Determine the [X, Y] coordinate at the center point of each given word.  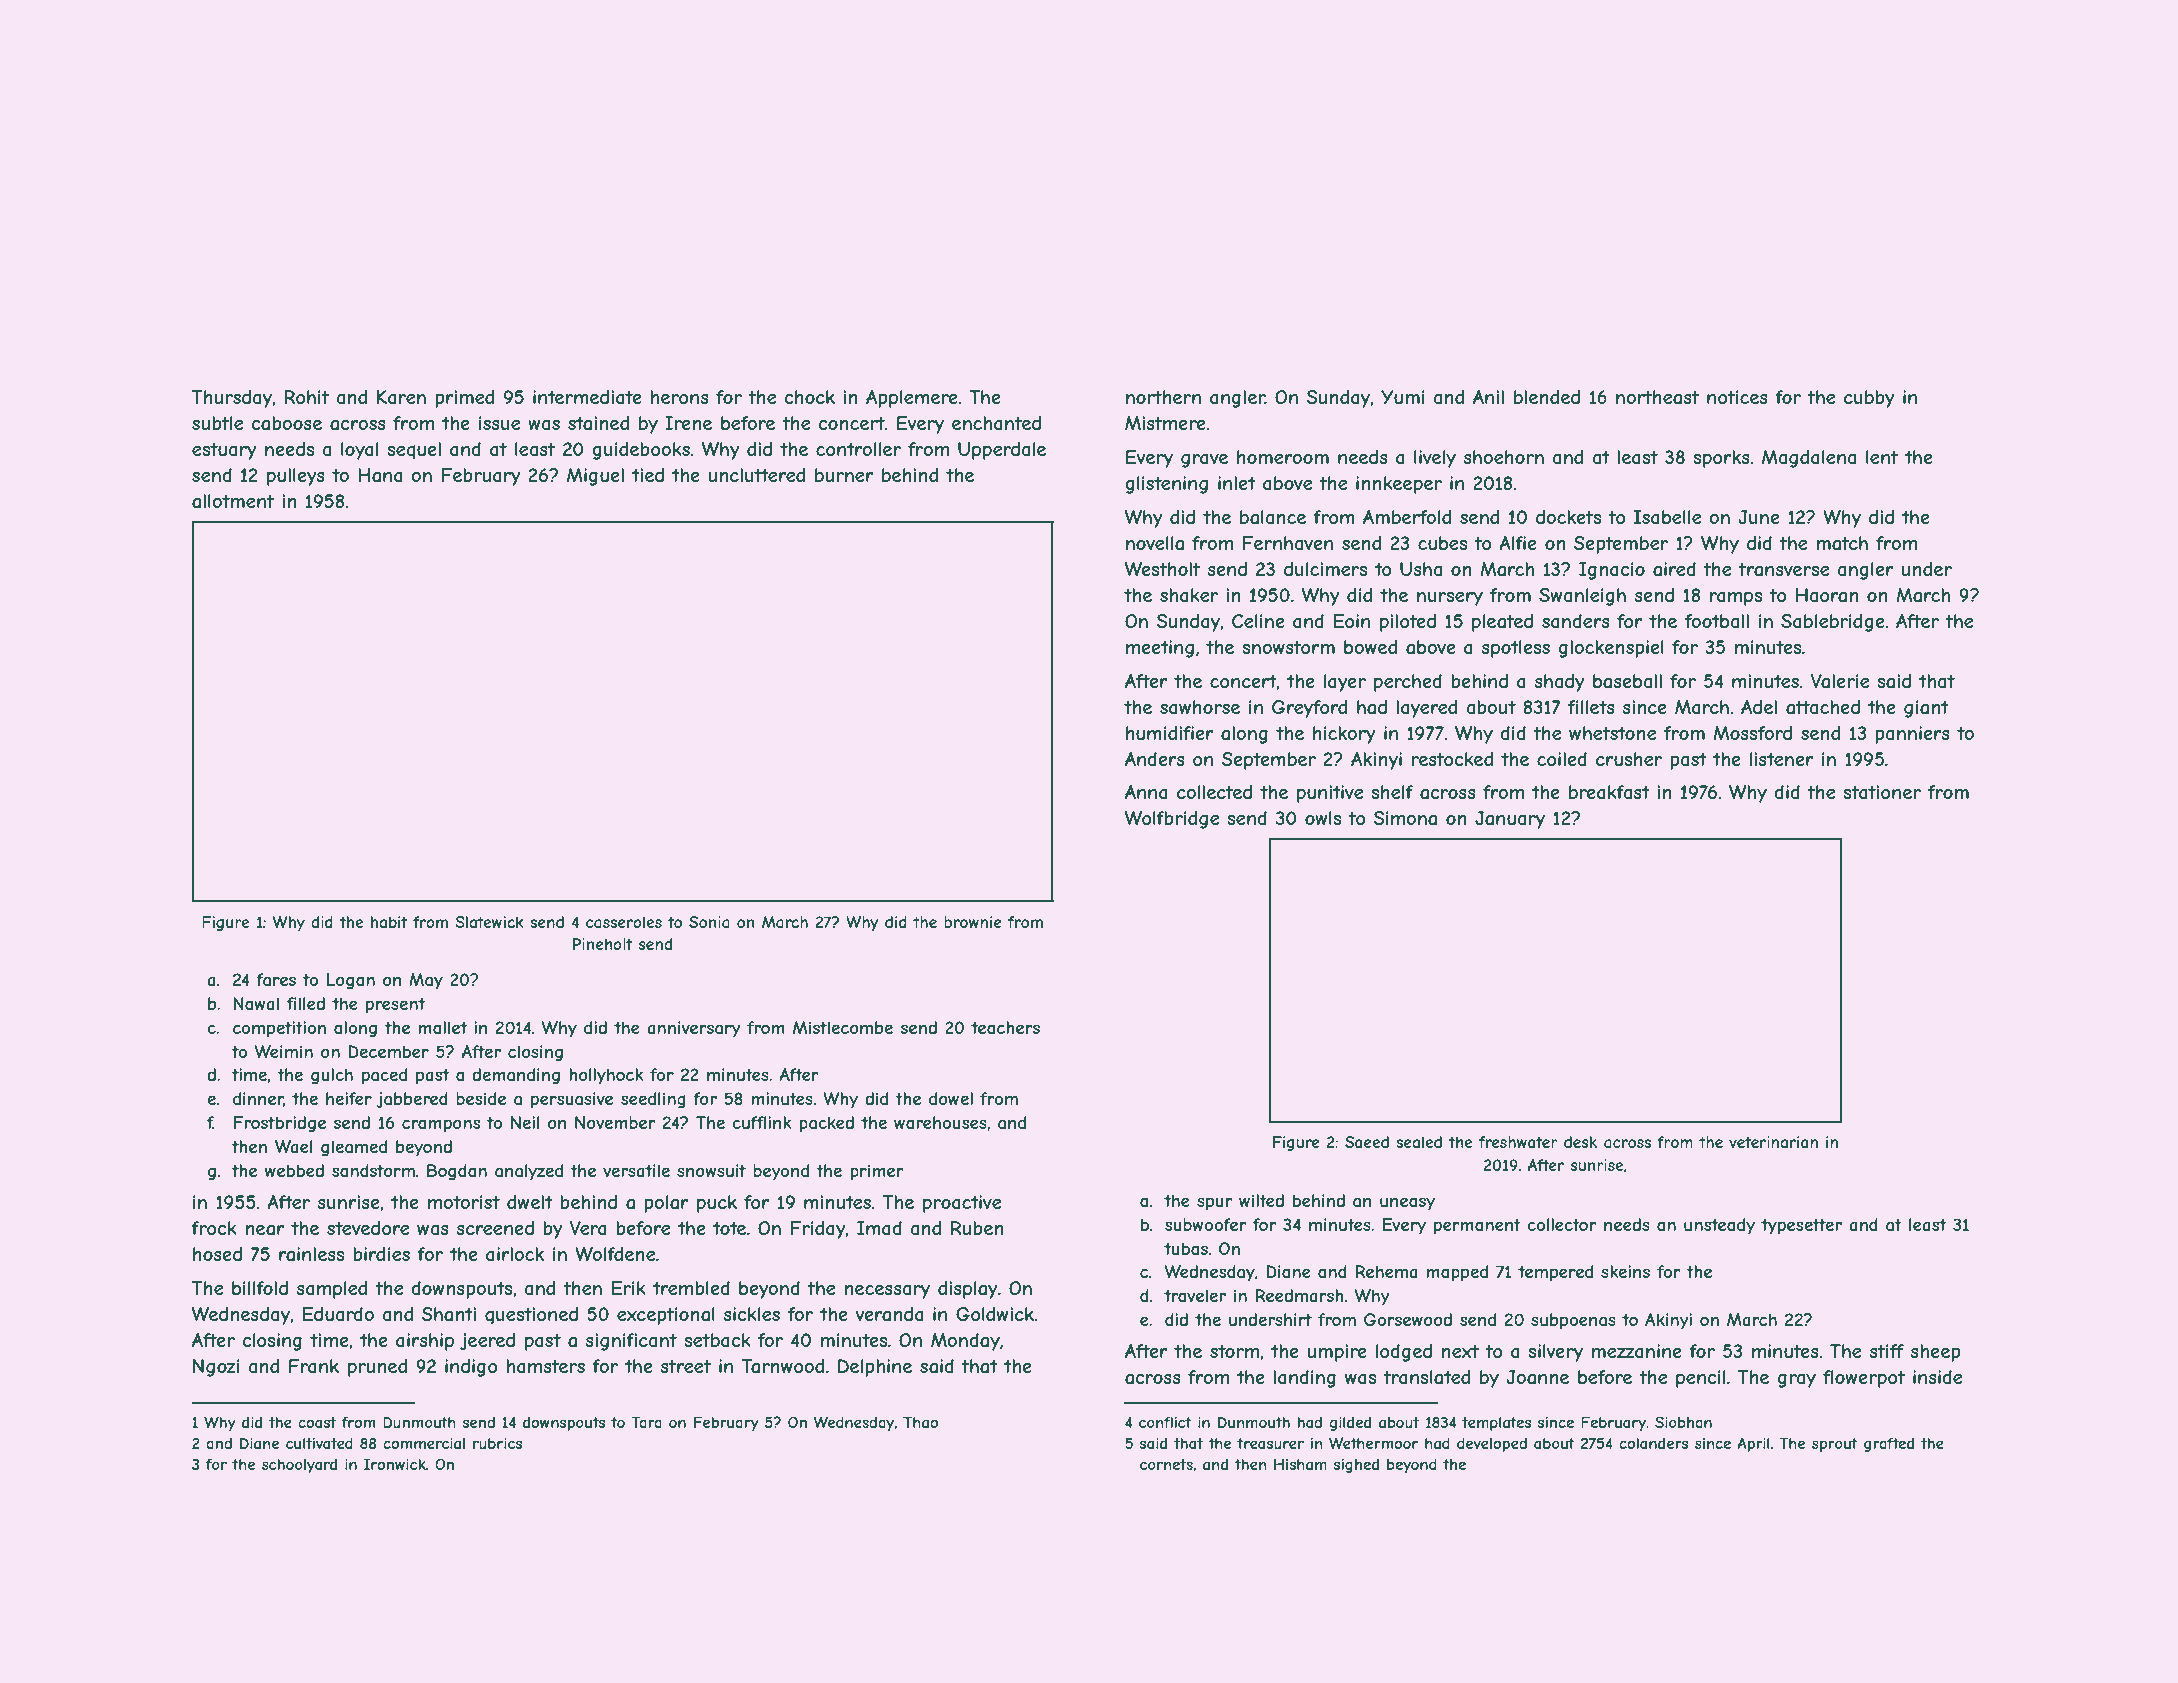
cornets [1166, 1464]
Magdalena [1809, 459]
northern [1163, 397]
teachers [1005, 1027]
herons [679, 397]
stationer [1882, 792]
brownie [973, 922]
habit [389, 922]
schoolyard [299, 1465]
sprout [1835, 1445]
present [395, 1006]
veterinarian [1773, 1142]
